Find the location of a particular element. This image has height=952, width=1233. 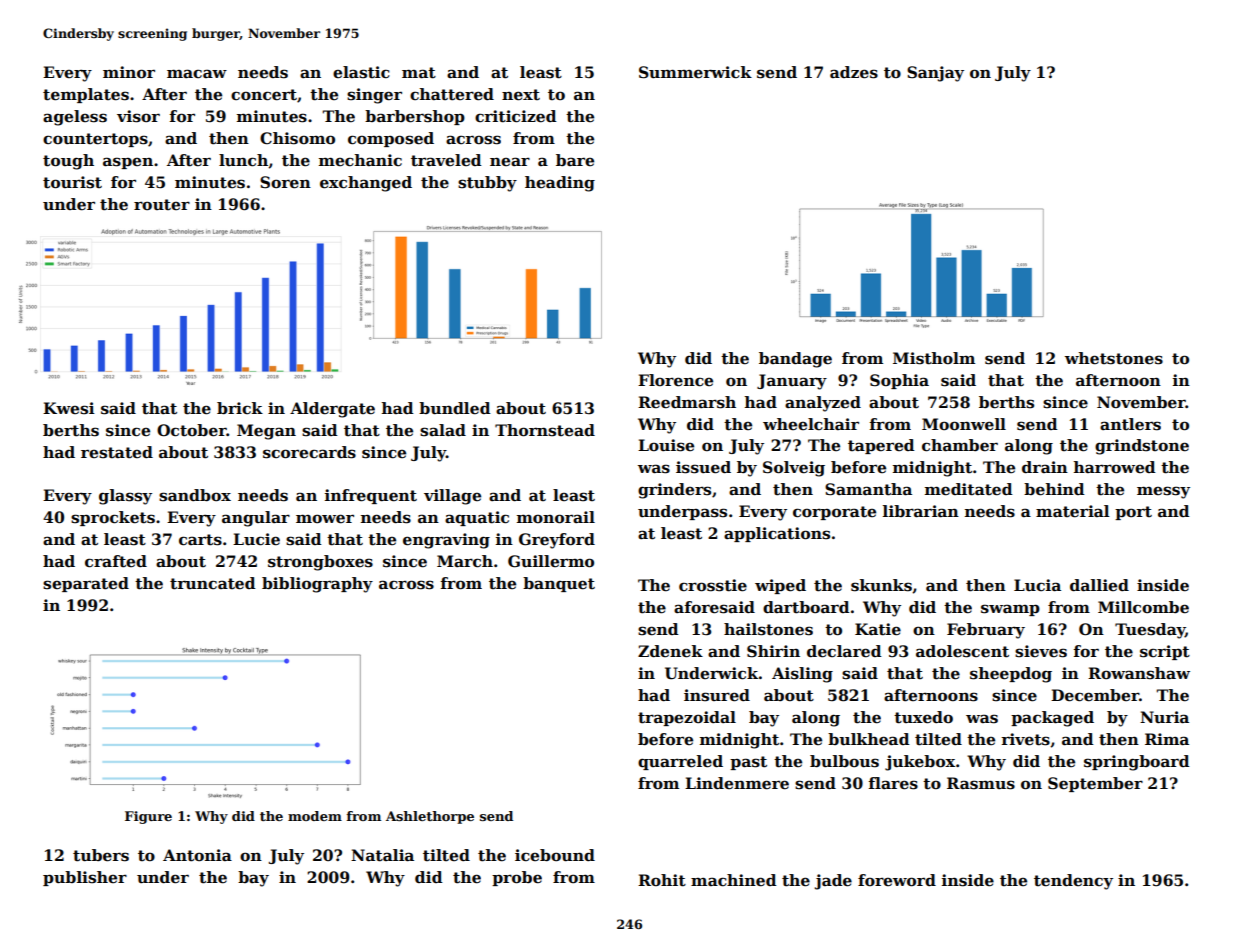

Guillermo is located at coordinates (551, 561).
